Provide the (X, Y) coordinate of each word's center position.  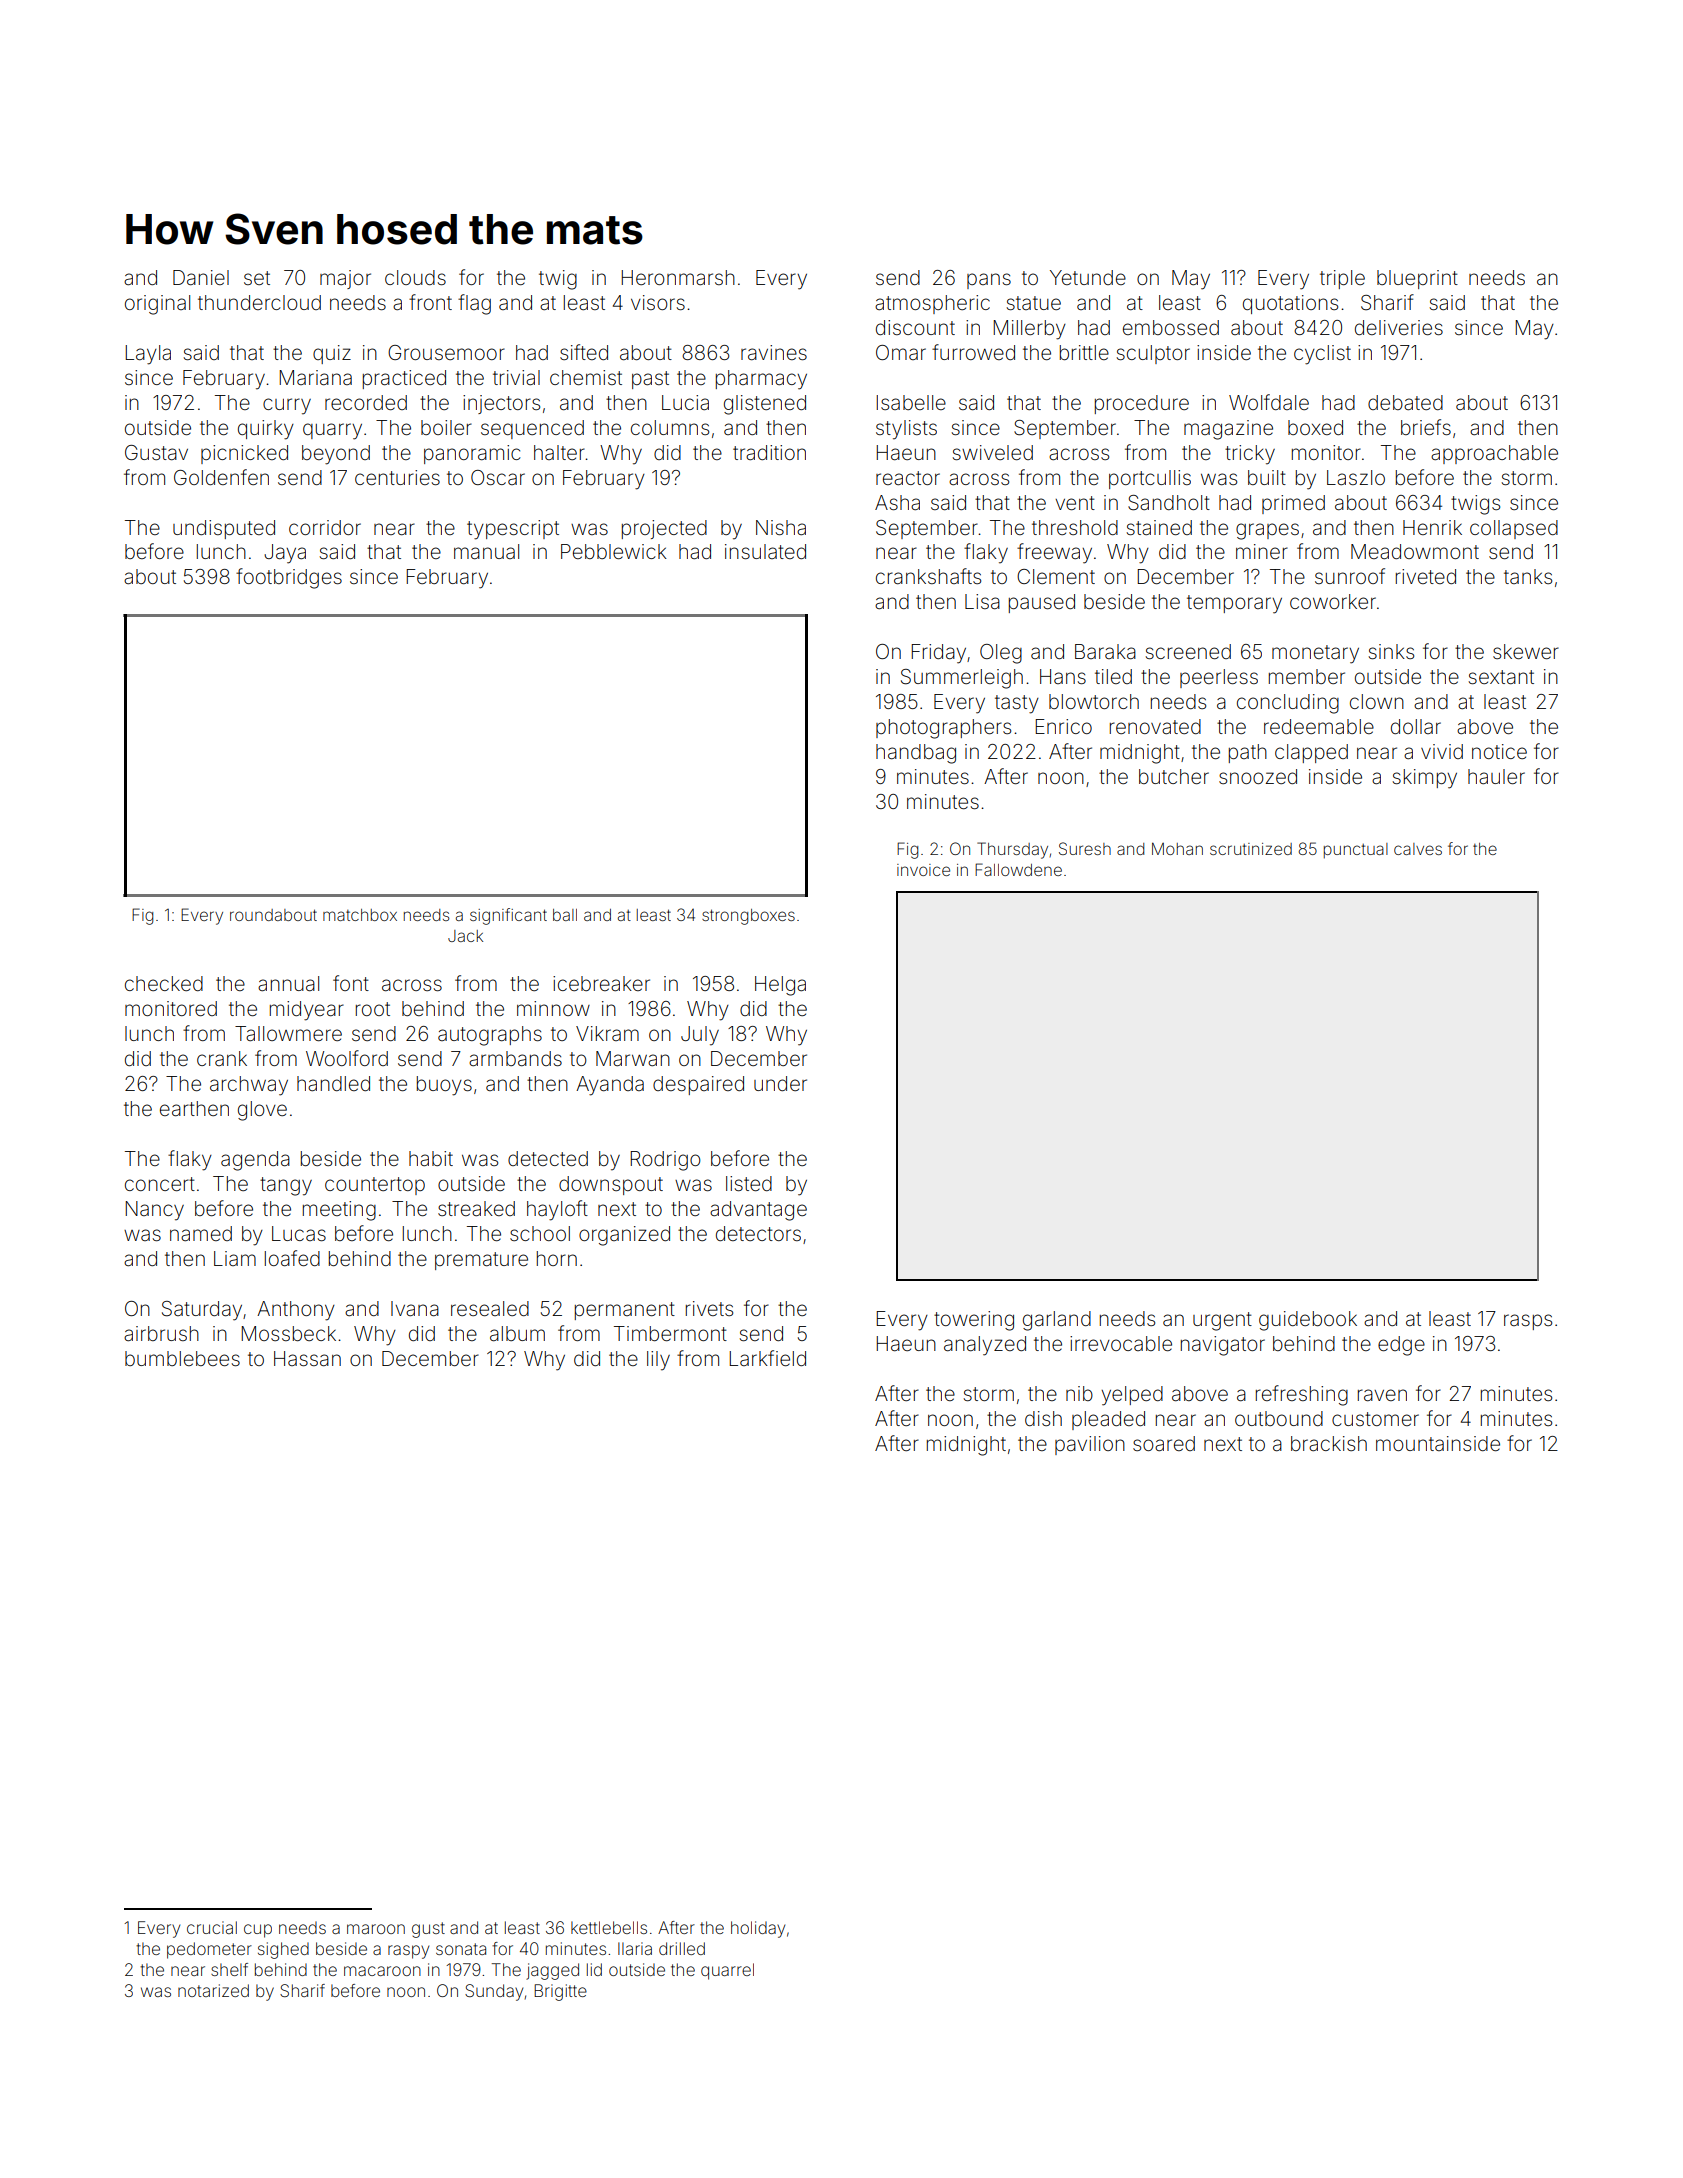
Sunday (494, 1992)
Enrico (1063, 726)
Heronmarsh (678, 277)
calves (1418, 849)
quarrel (727, 1971)
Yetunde (1088, 277)
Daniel (201, 277)
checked (164, 983)
